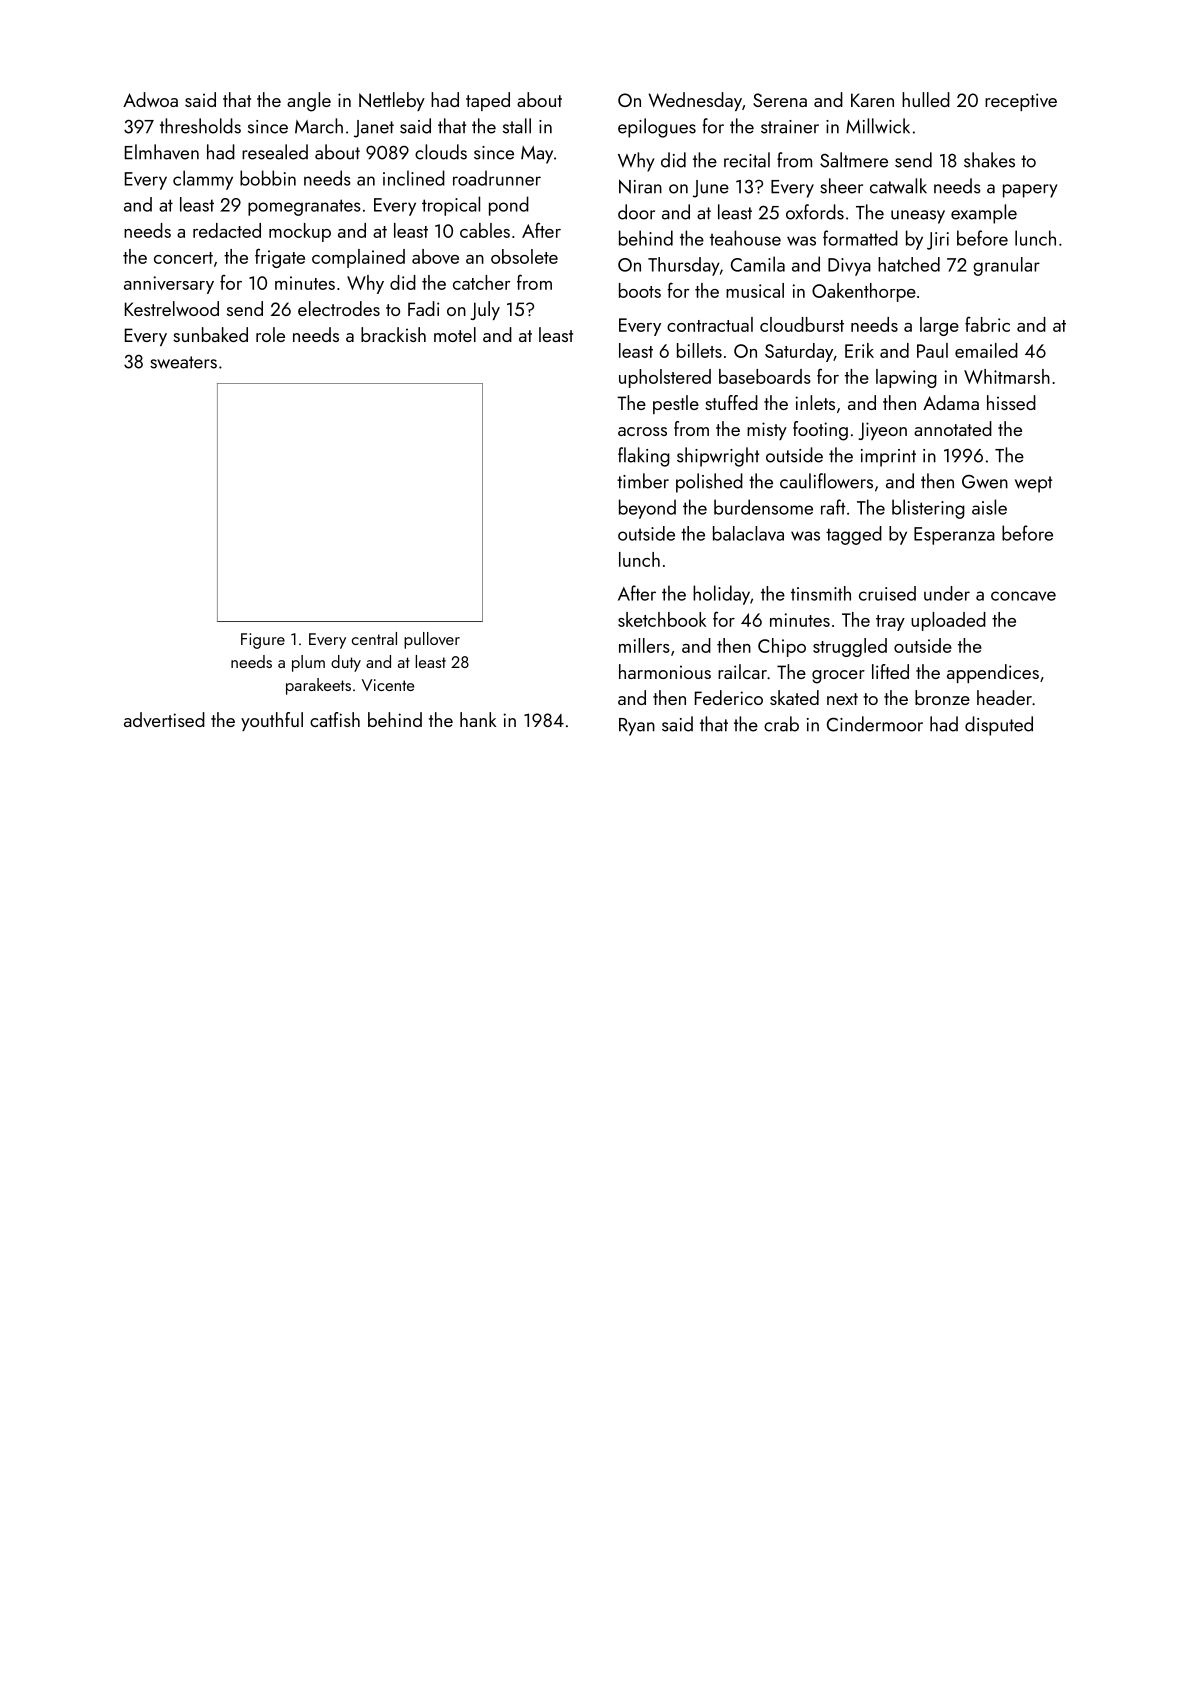 The width and height of the image is (1194, 1689). What do you see at coordinates (709, 483) in the image?
I see `polished` at bounding box center [709, 483].
